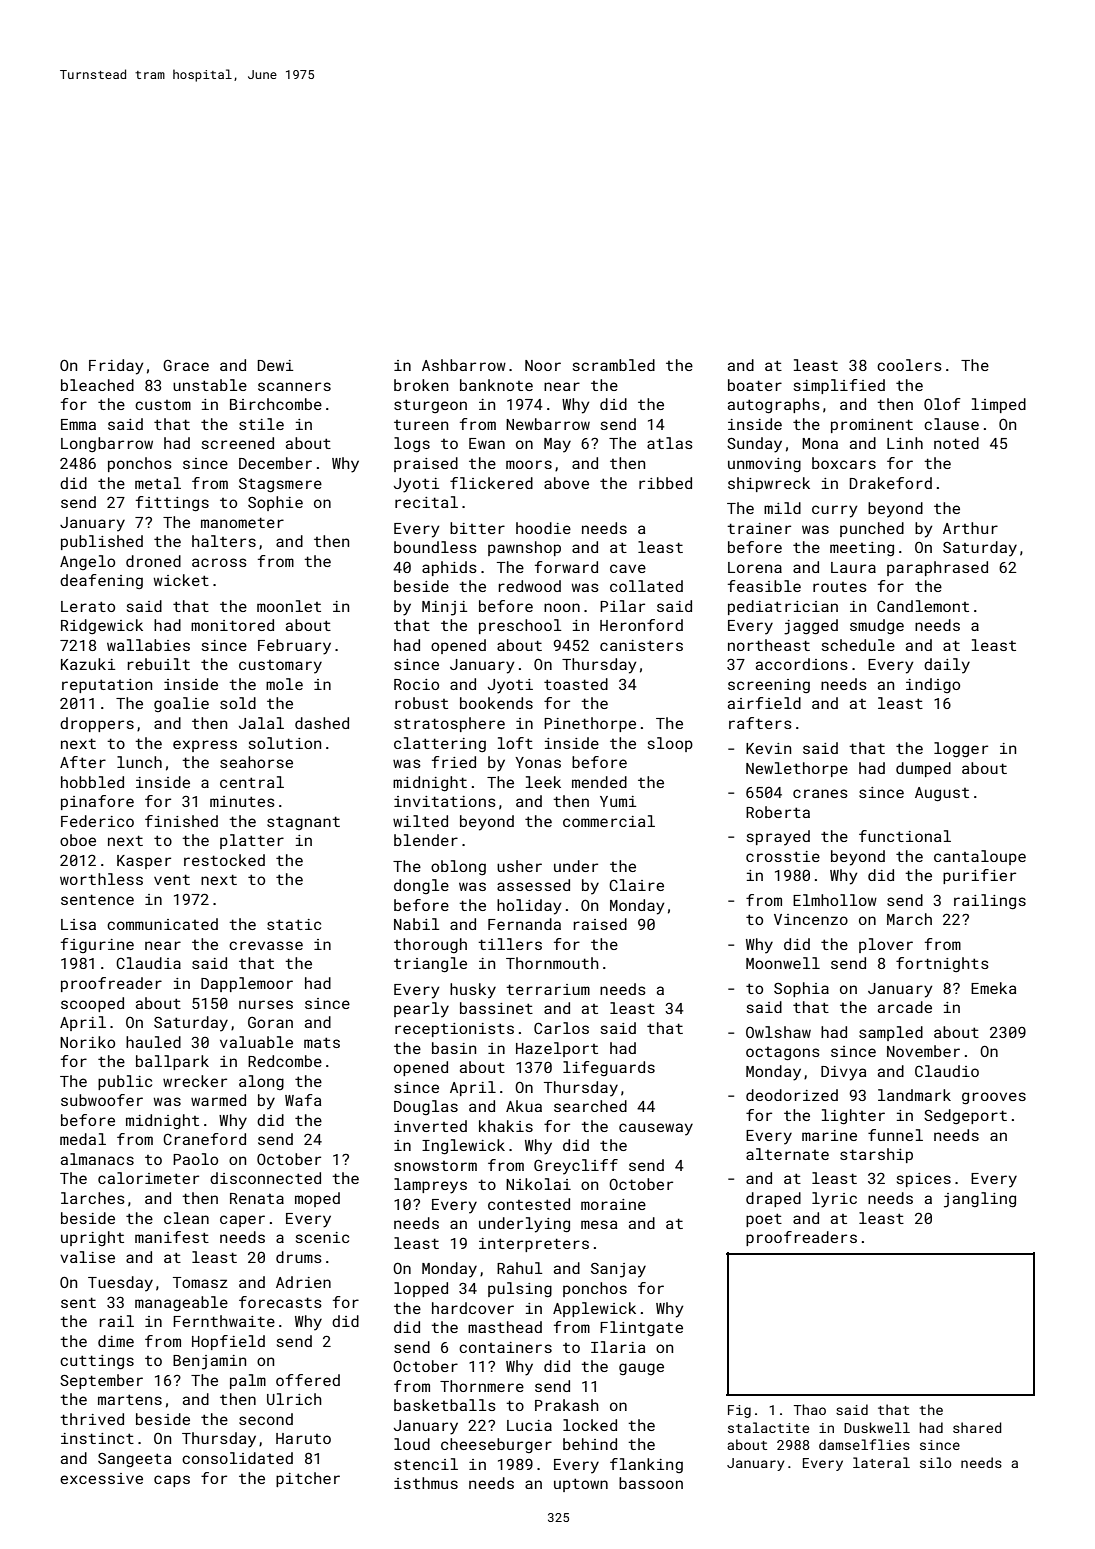  Describe the element at coordinates (308, 1380) in the image. I see `offered` at that location.
